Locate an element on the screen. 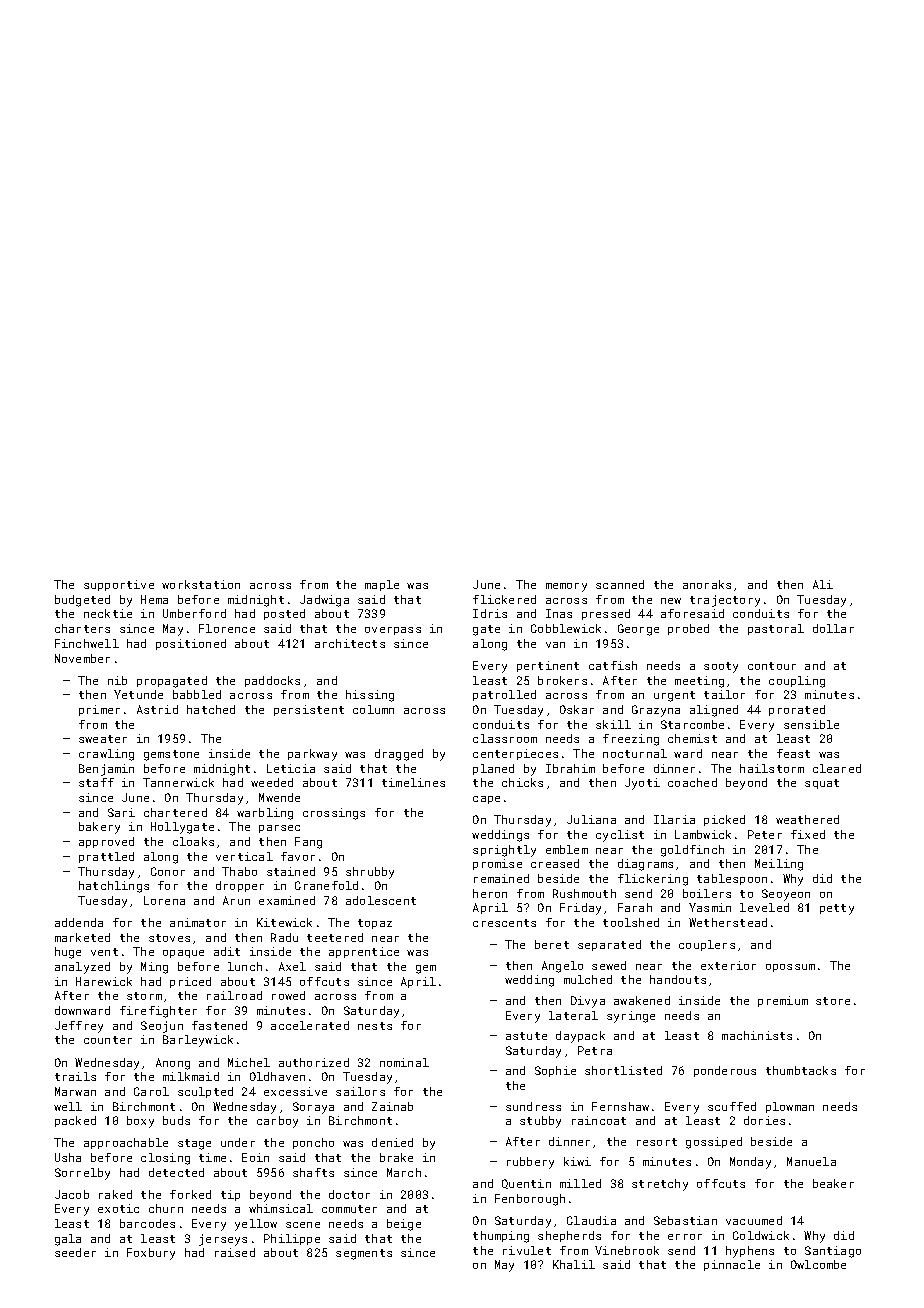 The width and height of the screenshot is (924, 1308). carboy is located at coordinates (277, 1122).
